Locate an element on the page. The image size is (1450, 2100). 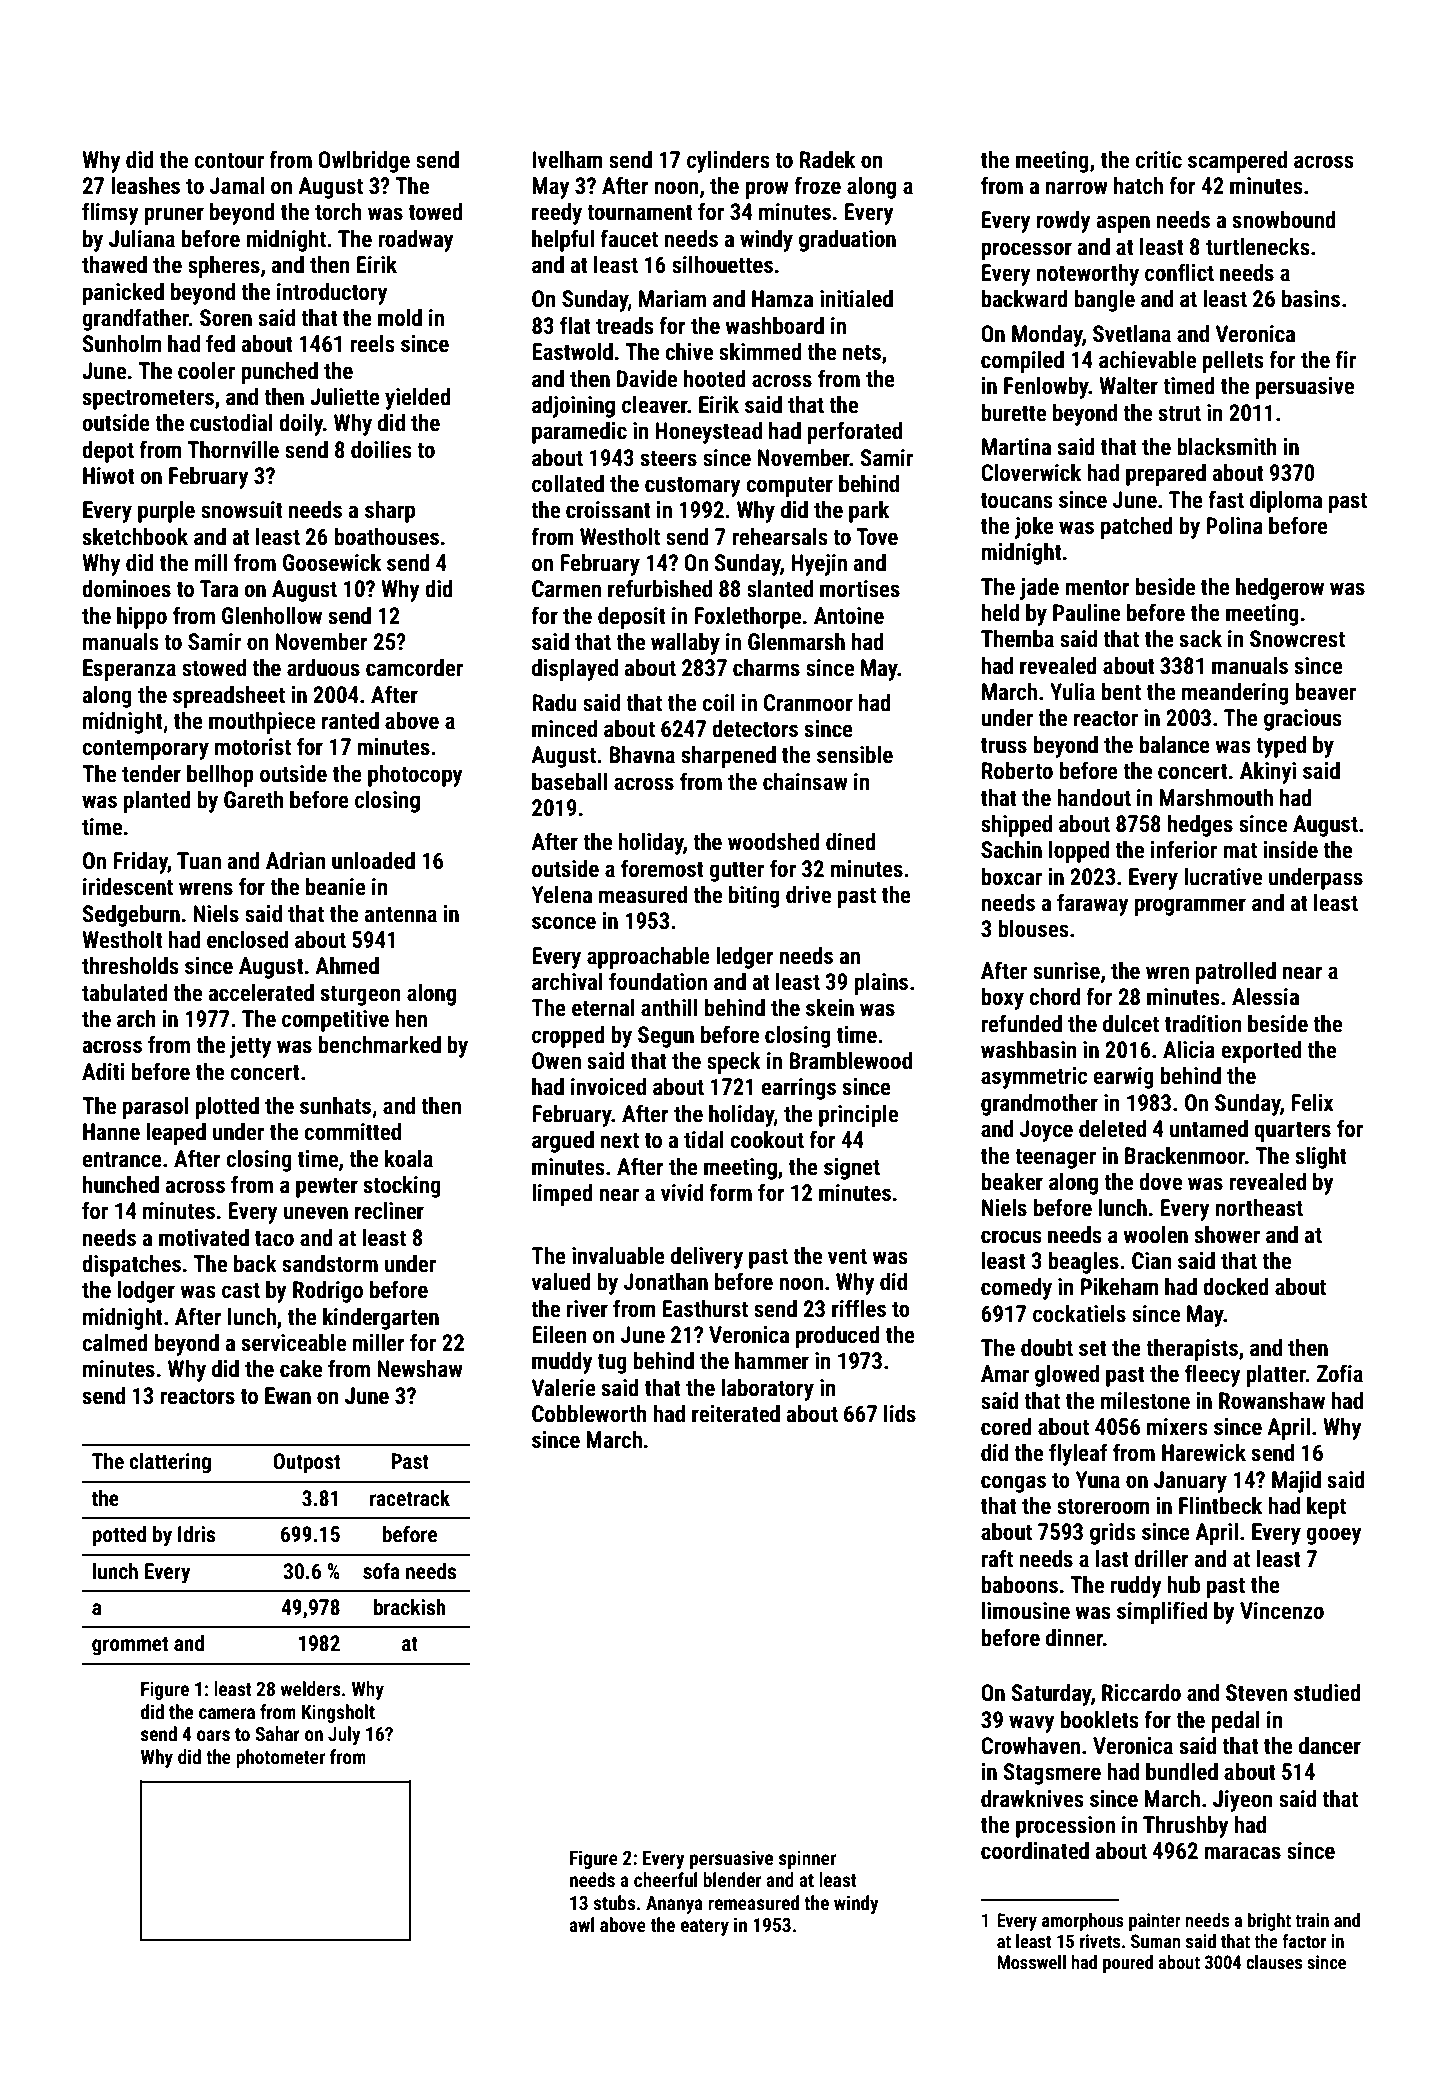
oars is located at coordinates (213, 1735).
